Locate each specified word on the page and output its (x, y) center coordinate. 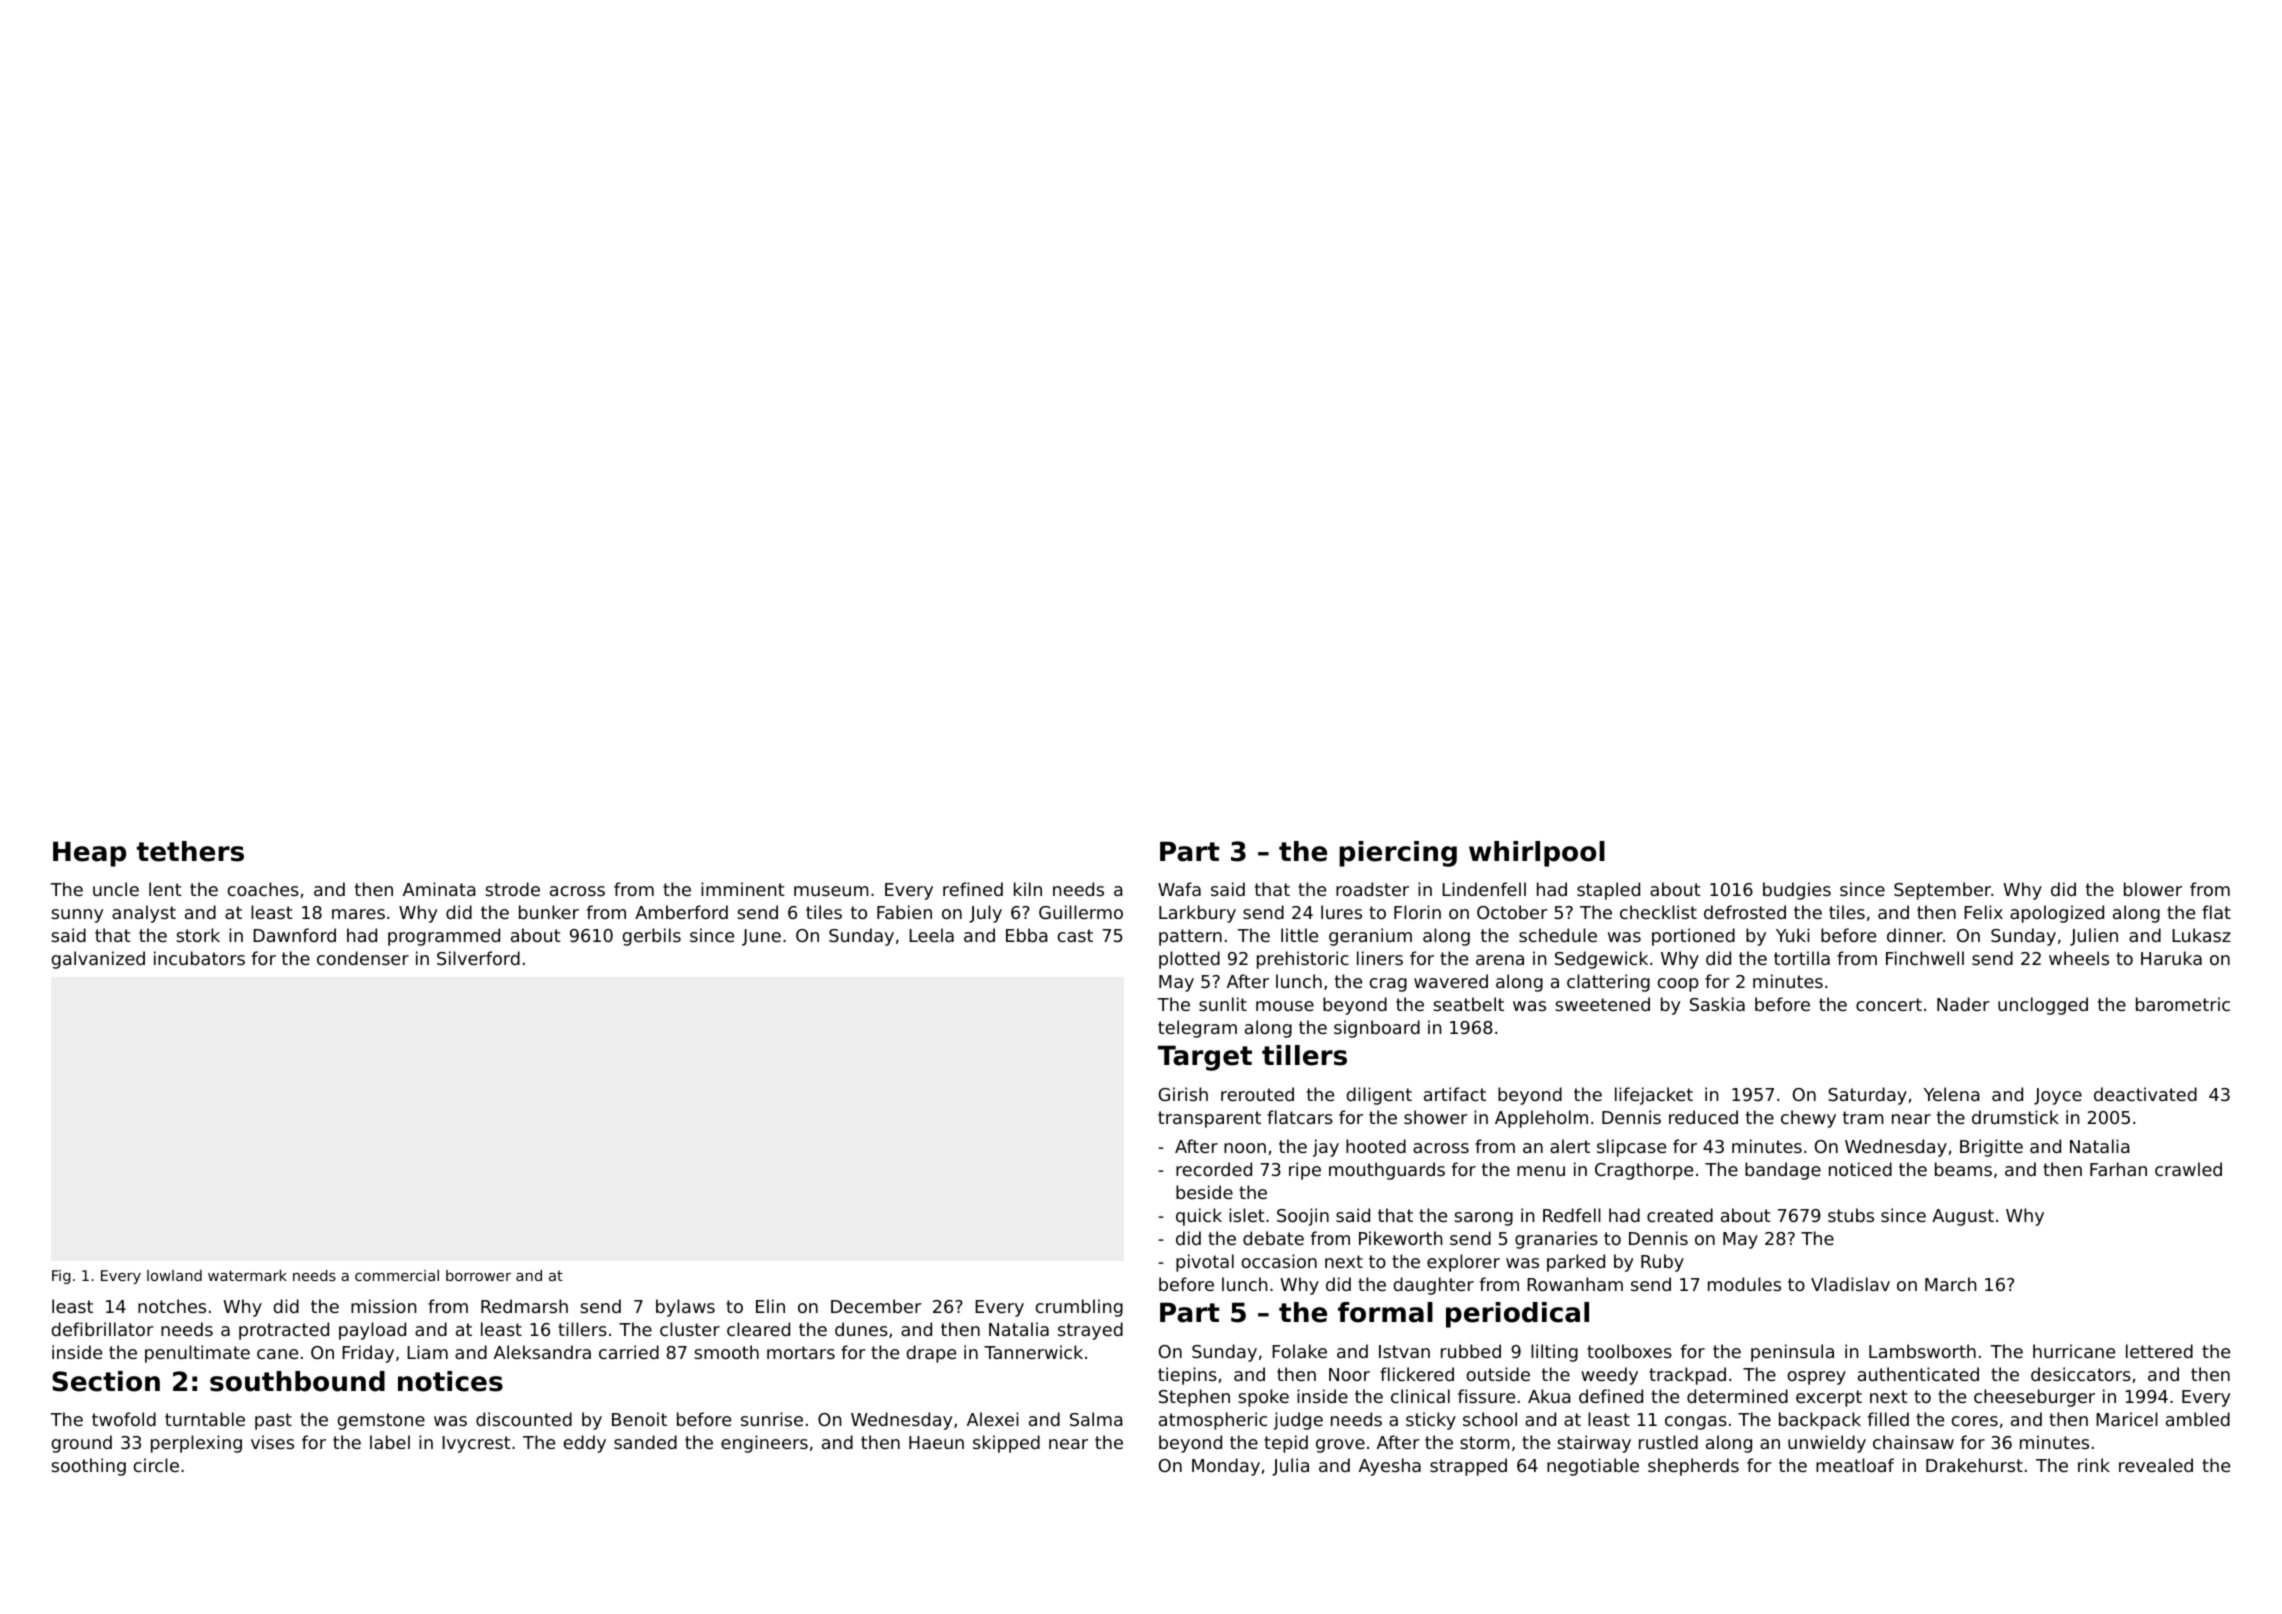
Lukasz (2201, 935)
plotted (1189, 960)
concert (1889, 1004)
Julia (1290, 1467)
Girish (1183, 1094)
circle (156, 1465)
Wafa (1179, 889)
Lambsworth (1922, 1351)
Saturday (1867, 1096)
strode (512, 889)
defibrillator (102, 1329)
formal (1385, 1312)
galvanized (98, 960)
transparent (1209, 1119)
